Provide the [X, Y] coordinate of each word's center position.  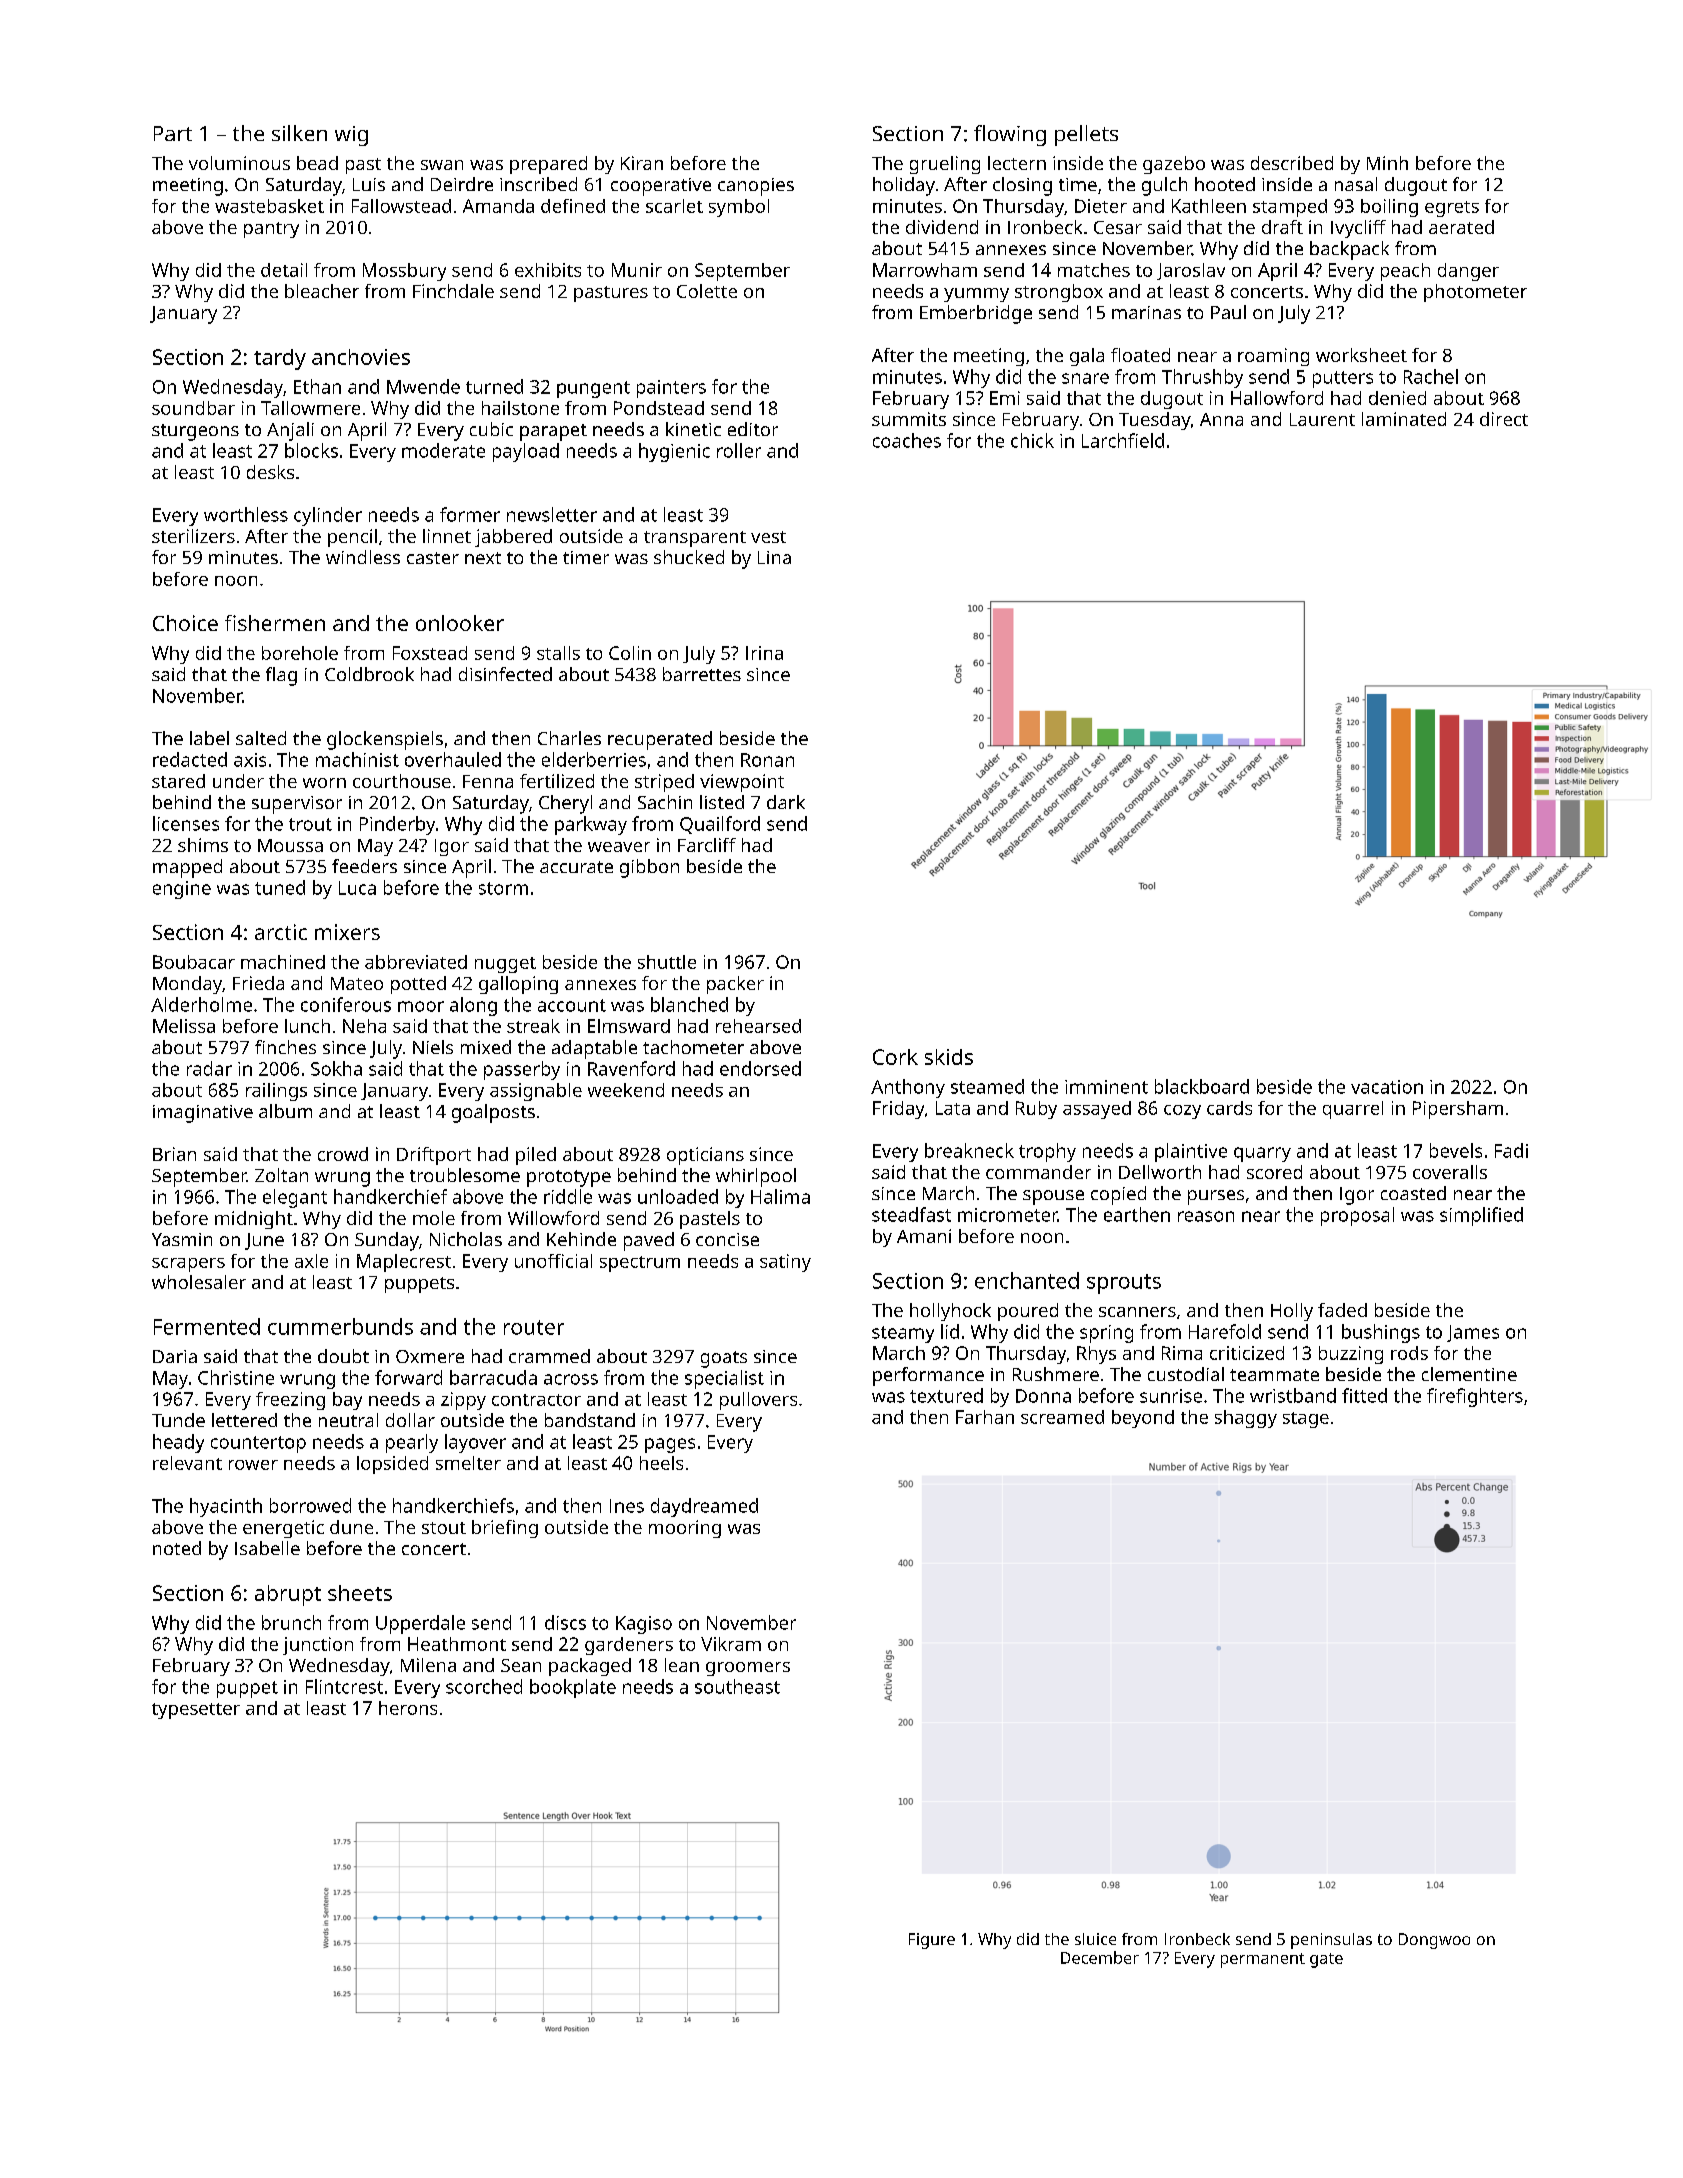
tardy [280, 359]
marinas [1146, 312]
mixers [347, 932]
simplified [1481, 1216]
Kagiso [644, 1625]
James [1473, 1333]
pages [670, 1445]
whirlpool [756, 1177]
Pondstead [659, 408]
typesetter [196, 1711]
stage [1306, 1420]
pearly [412, 1443]
